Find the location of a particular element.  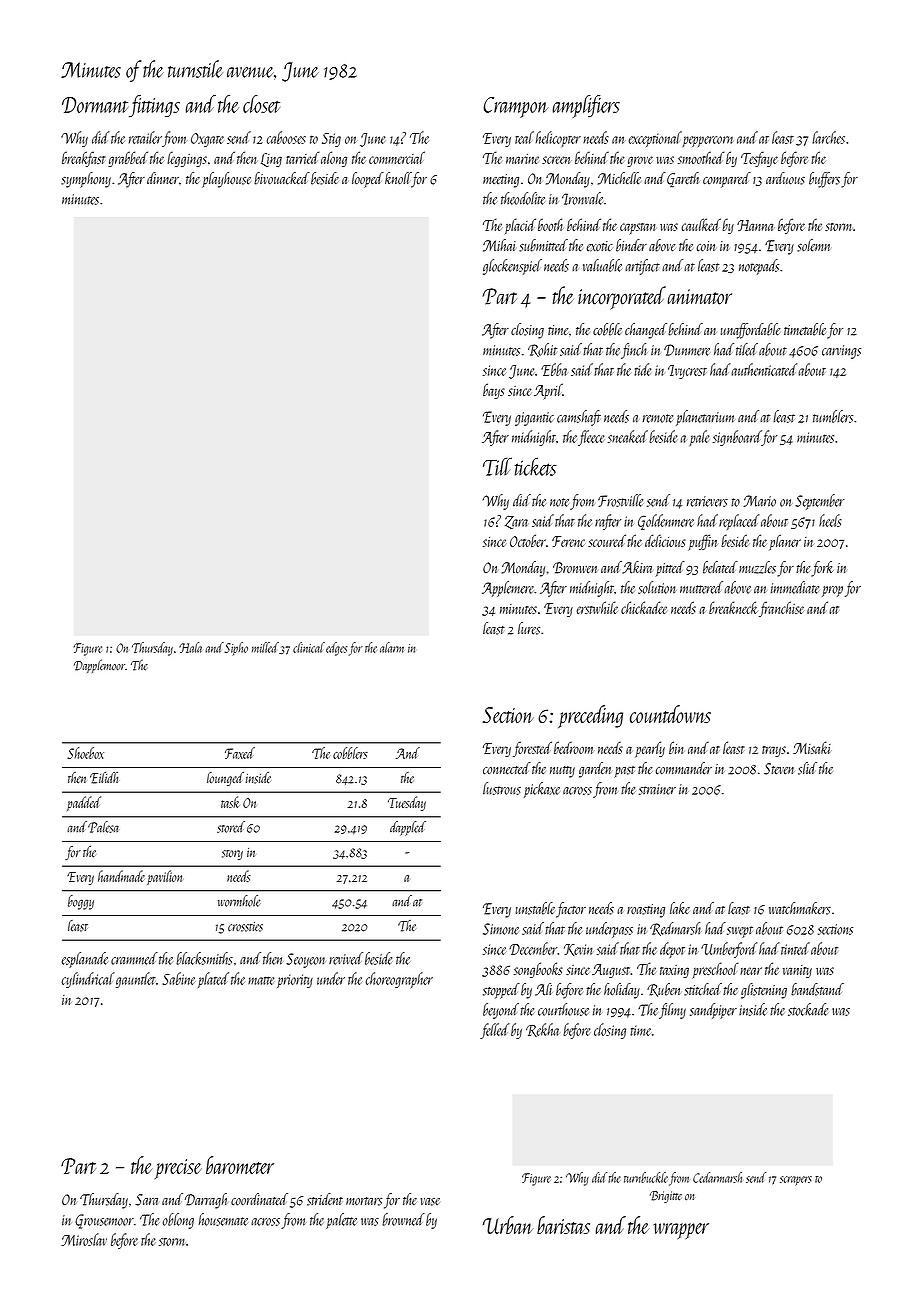

stitched is located at coordinates (703, 989).
